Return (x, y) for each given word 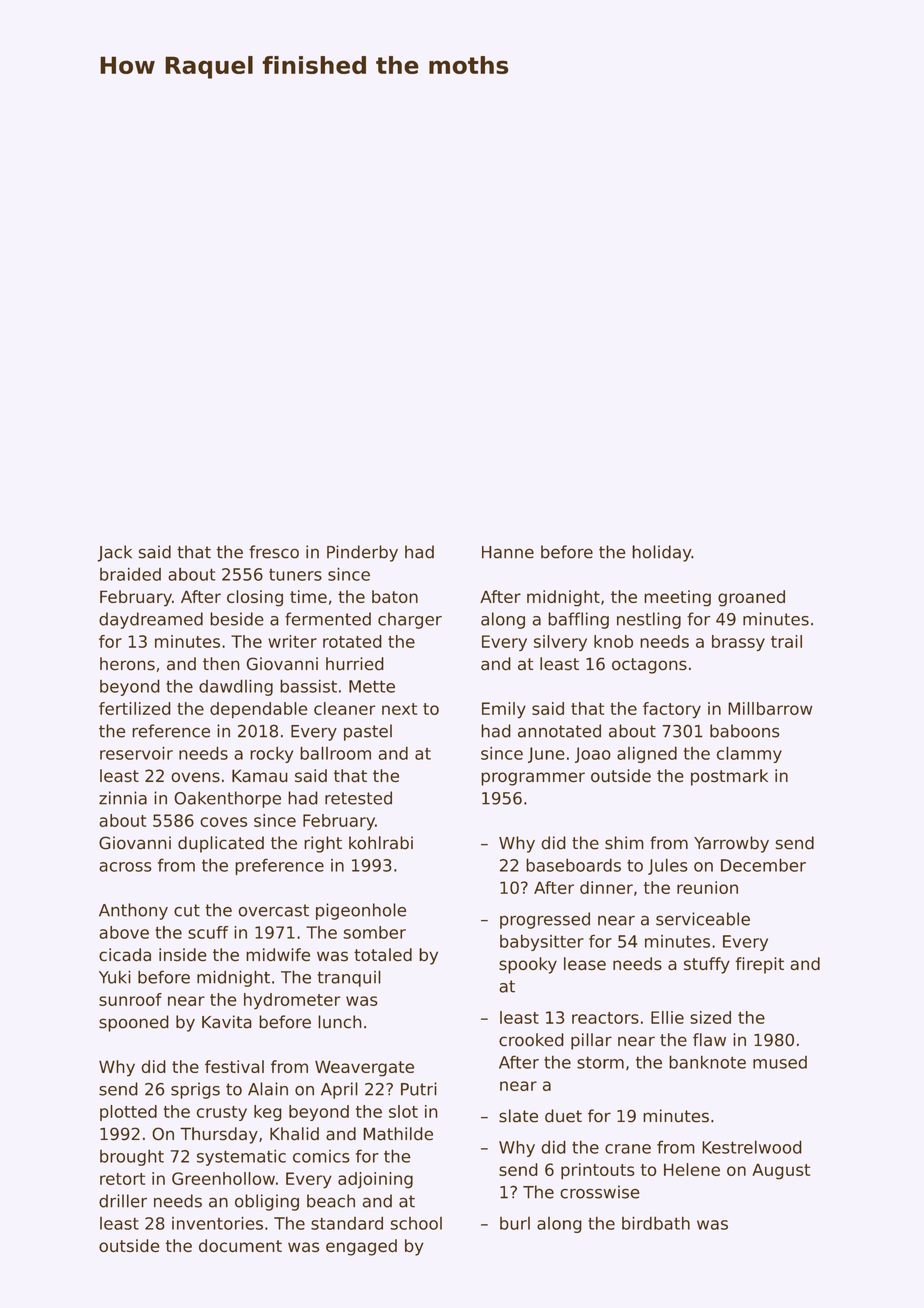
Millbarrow (770, 708)
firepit (759, 965)
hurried (355, 664)
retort (122, 1179)
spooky (528, 965)
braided (130, 574)
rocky (271, 754)
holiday (661, 553)
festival (234, 1066)
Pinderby (362, 553)
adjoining (375, 1180)
